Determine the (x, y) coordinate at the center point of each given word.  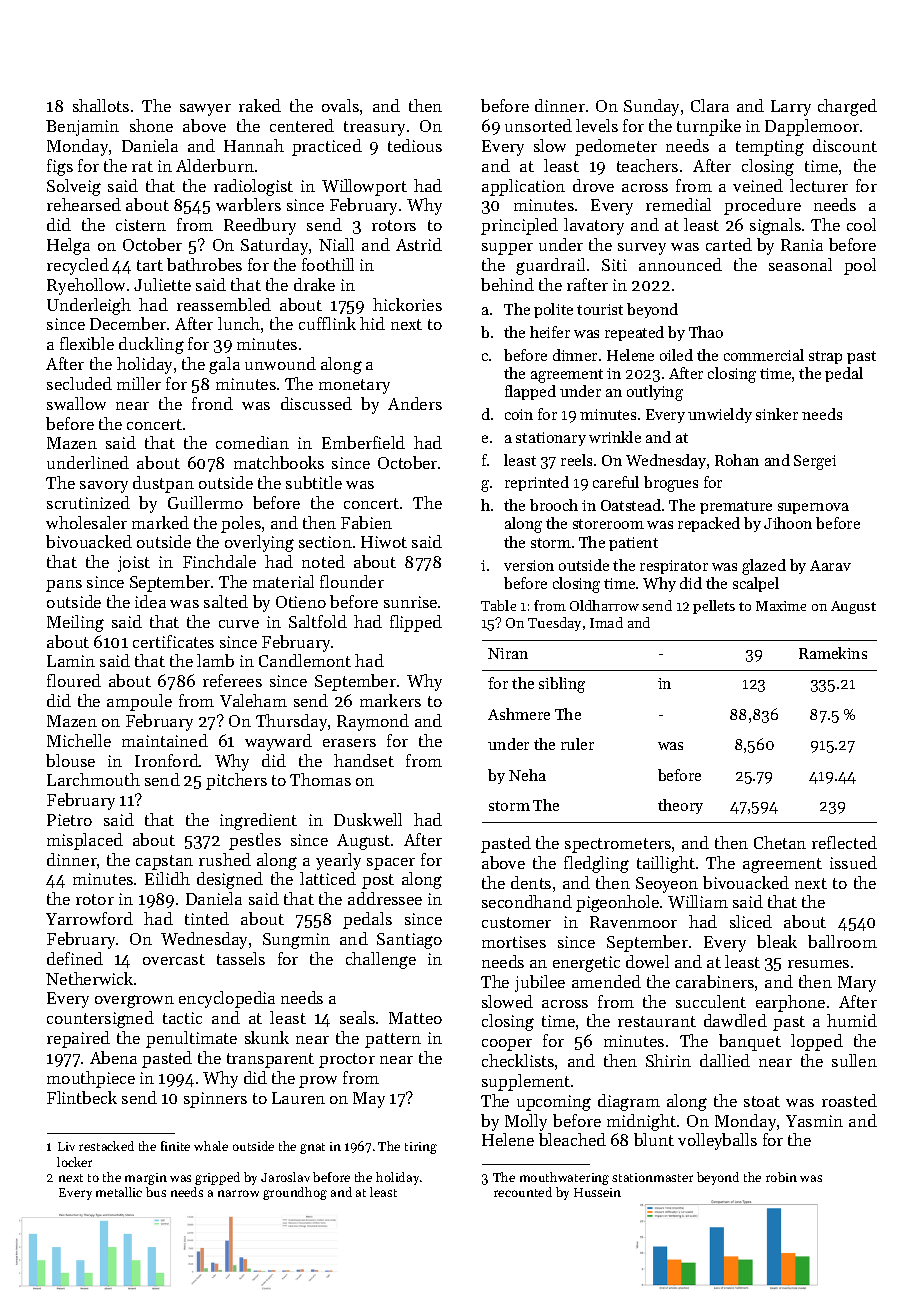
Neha (527, 775)
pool (860, 266)
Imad (606, 622)
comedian (252, 442)
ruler (577, 744)
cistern (141, 225)
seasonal (800, 264)
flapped (530, 392)
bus (156, 1192)
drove (593, 185)
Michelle (79, 740)
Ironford (167, 760)
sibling (562, 685)
